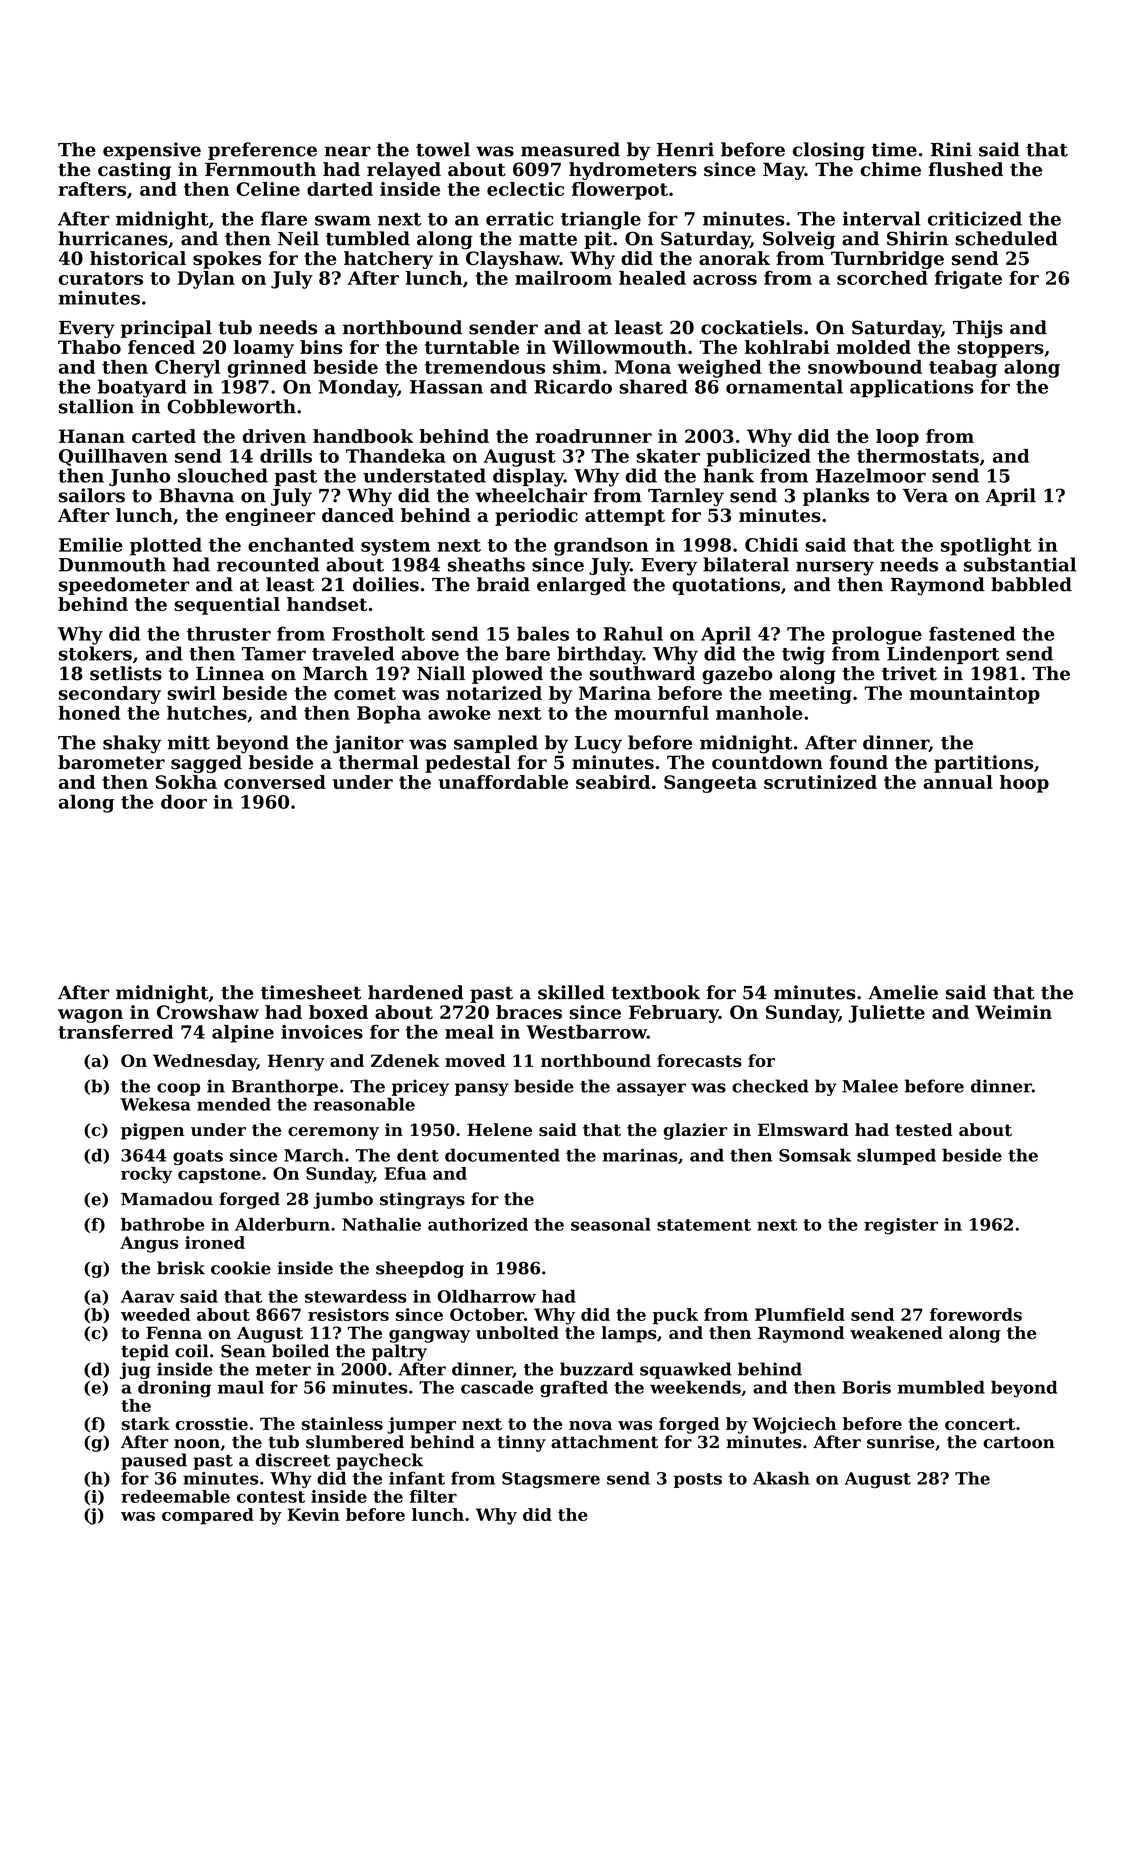 The image size is (1139, 1875). Describe the element at coordinates (271, 1497) in the document. I see `contest` at that location.
